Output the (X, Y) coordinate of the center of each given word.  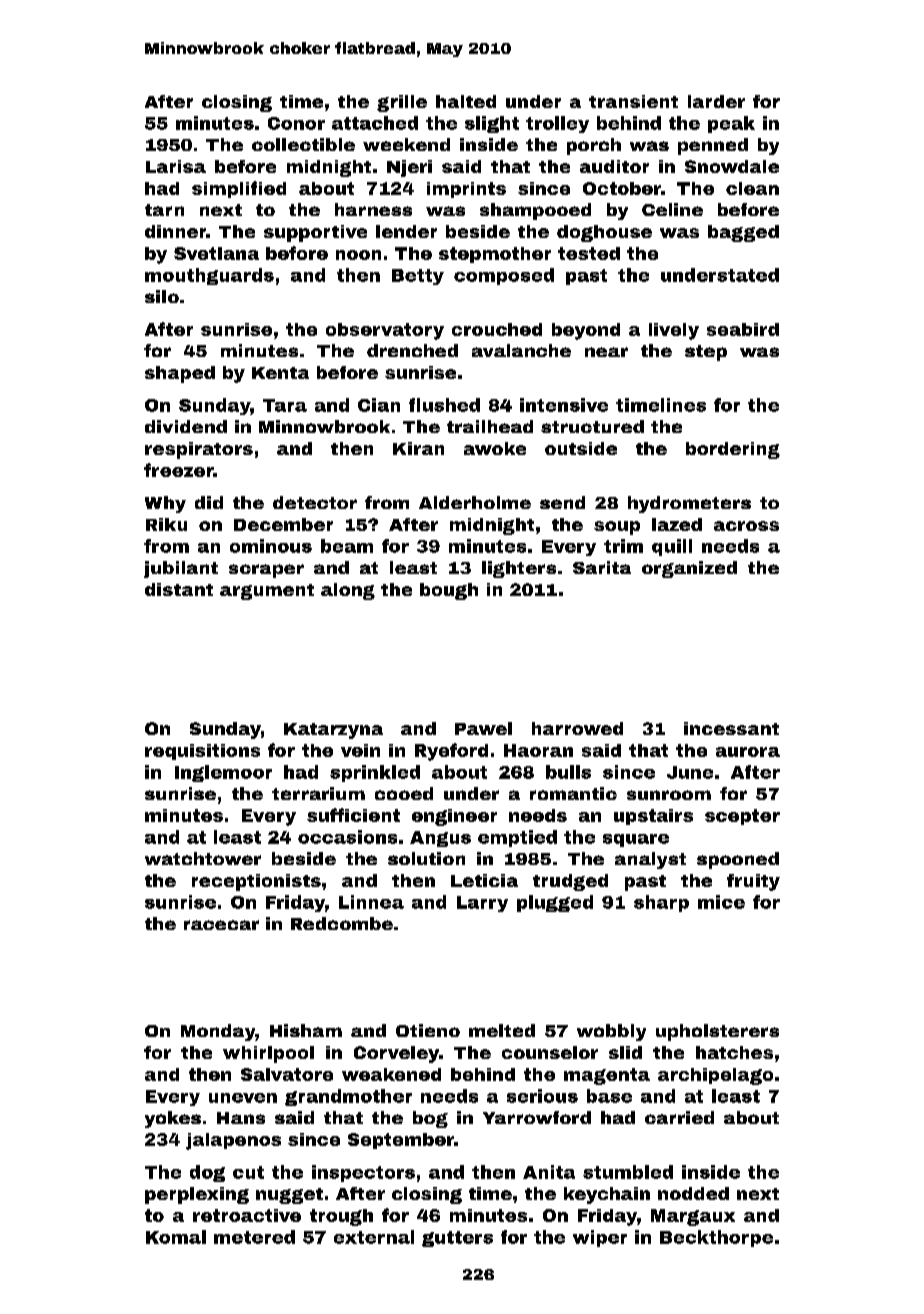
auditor (614, 166)
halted (466, 101)
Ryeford (451, 752)
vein (360, 750)
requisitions (202, 752)
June (690, 772)
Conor (296, 123)
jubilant (181, 569)
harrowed (577, 728)
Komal (176, 1237)
